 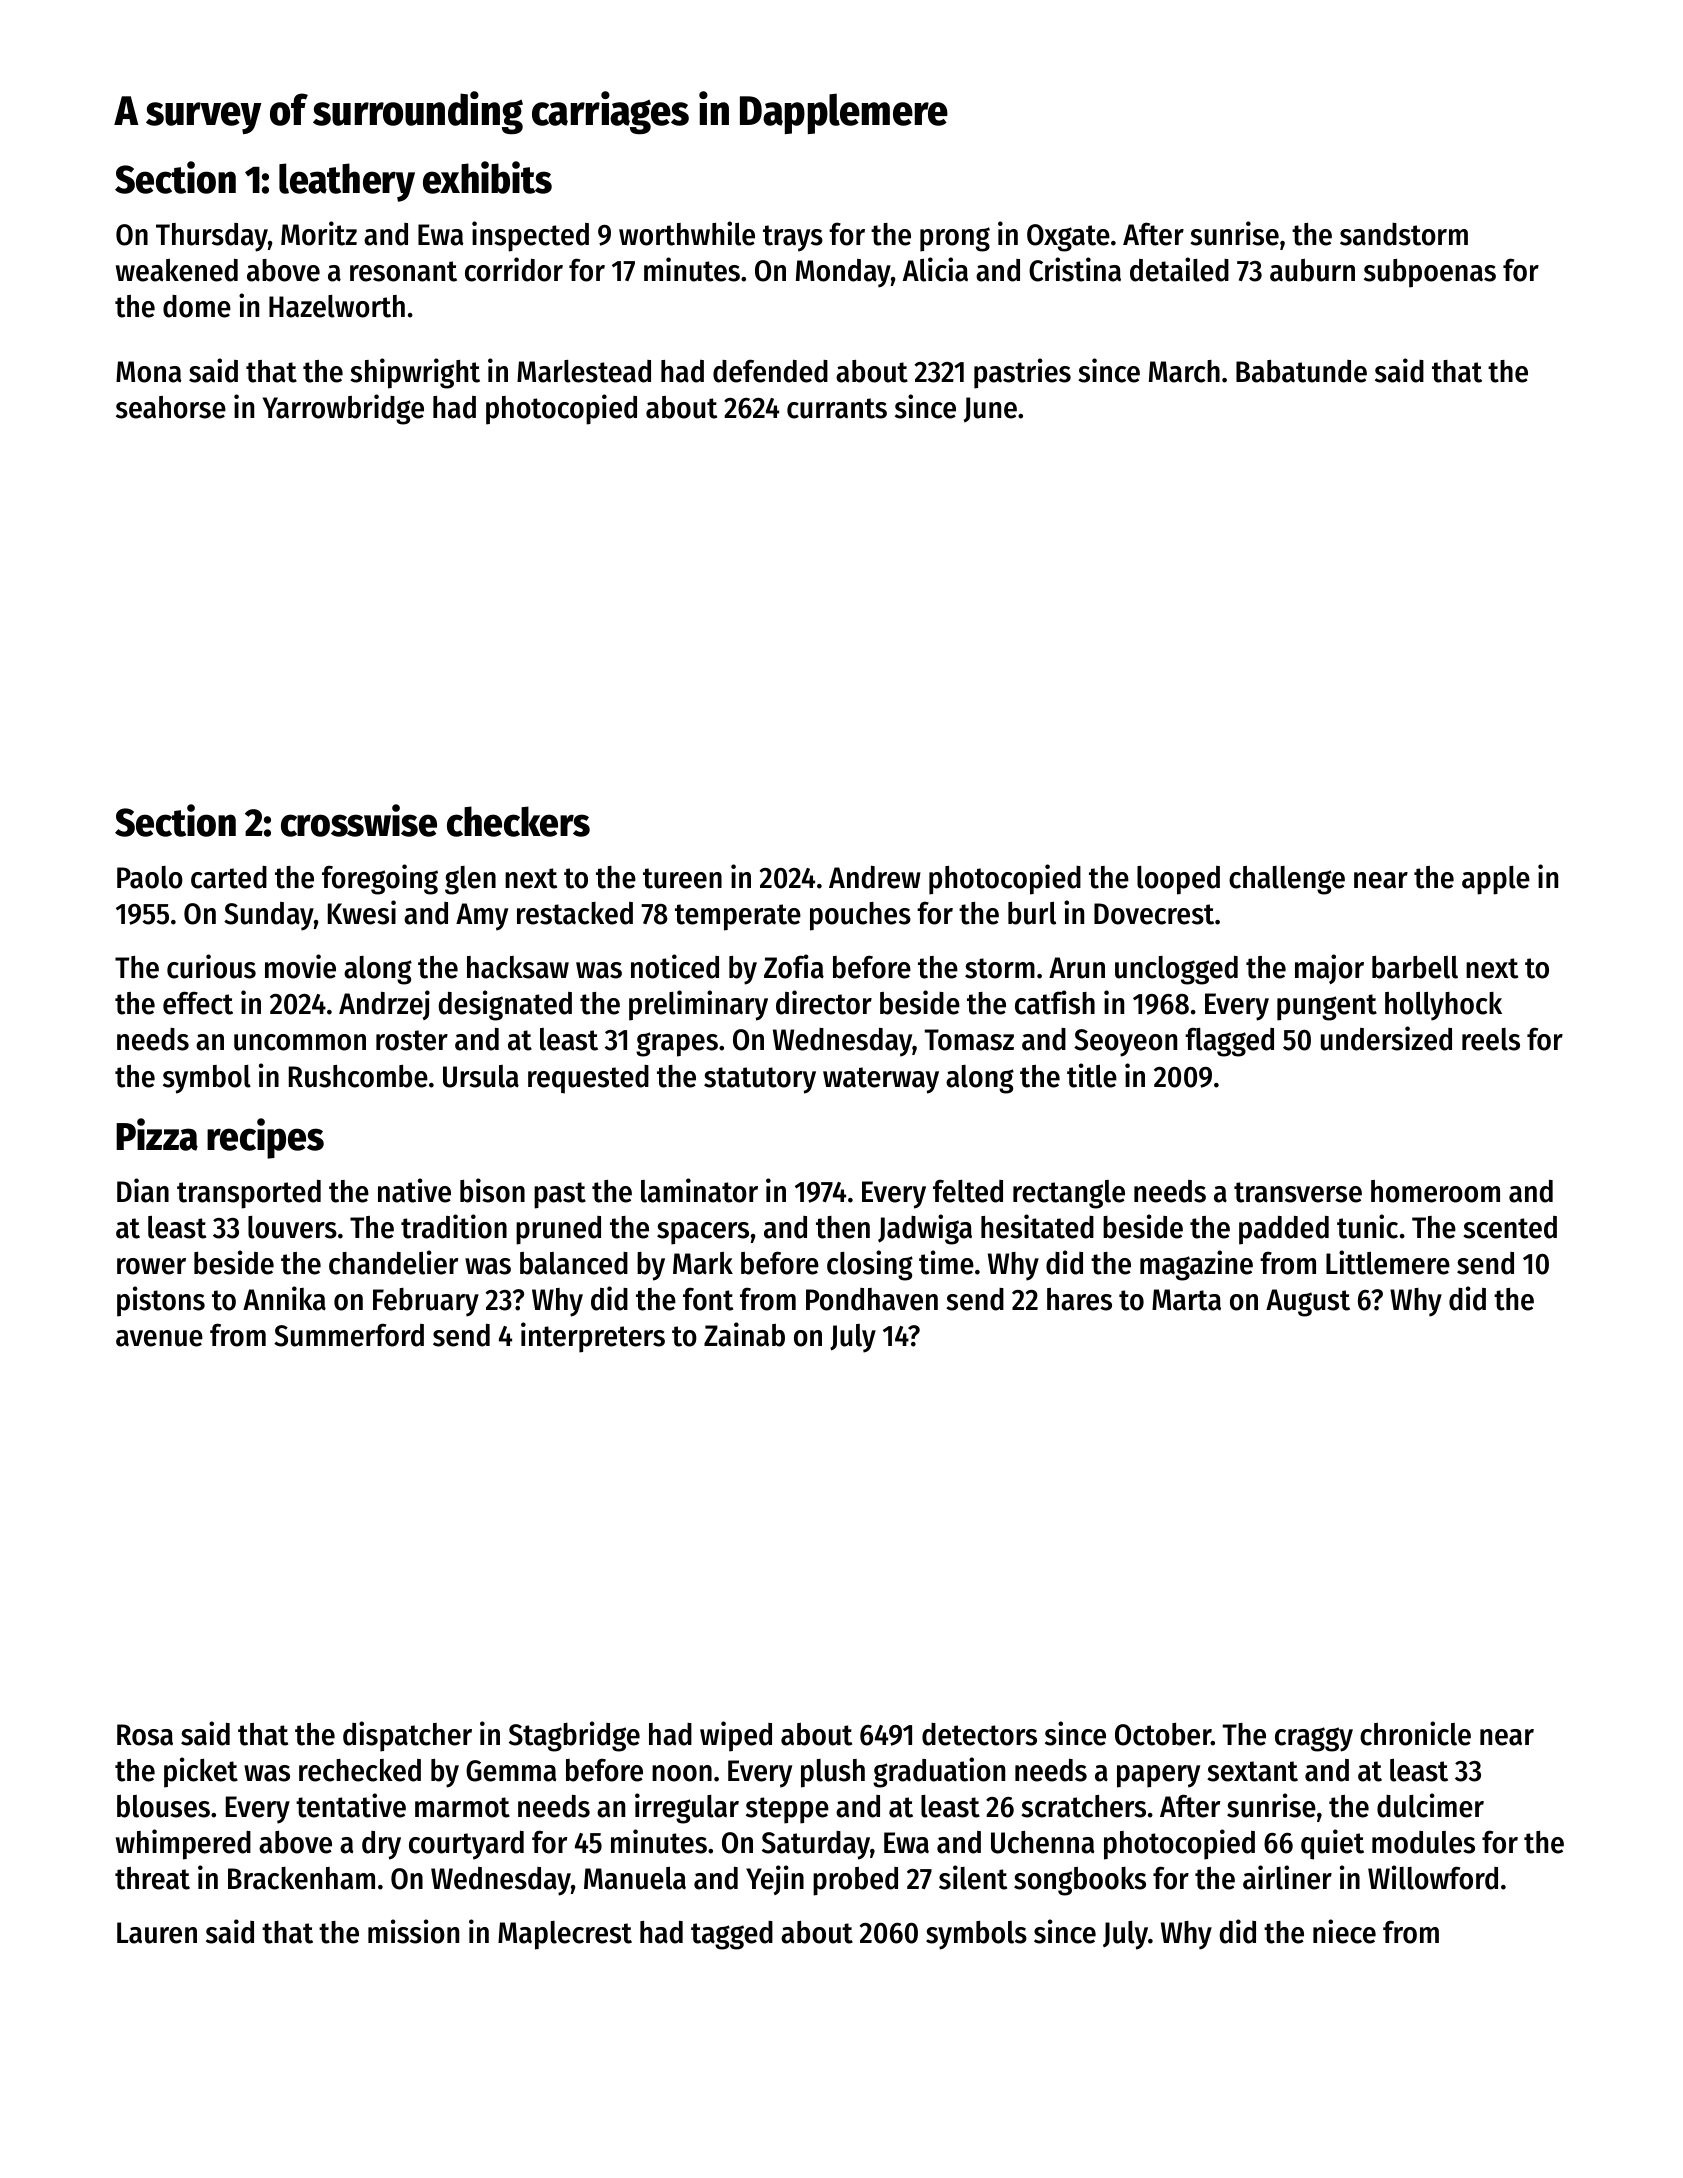 I want to click on Summerford, so click(x=349, y=1335).
